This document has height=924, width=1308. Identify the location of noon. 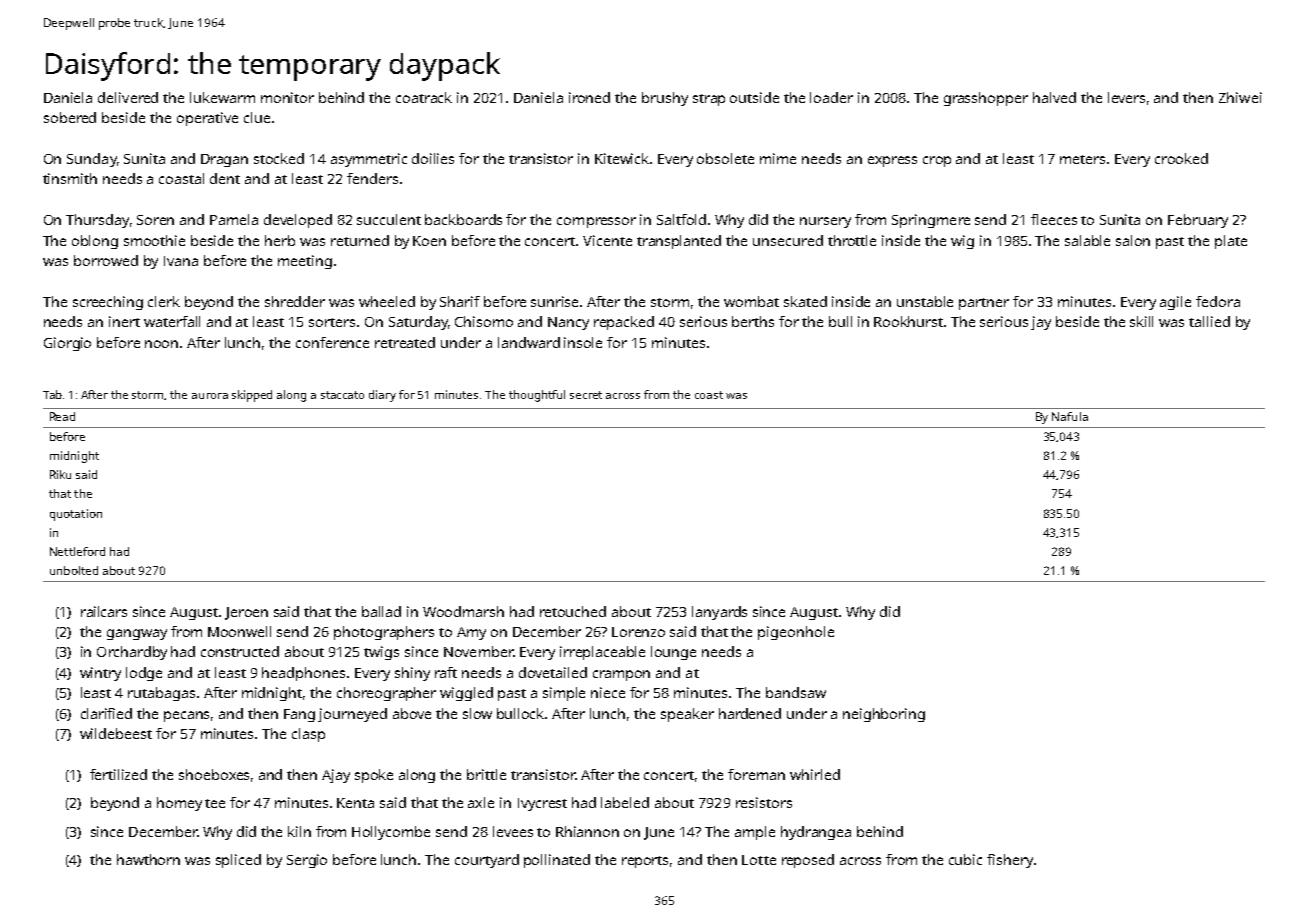
(161, 344).
